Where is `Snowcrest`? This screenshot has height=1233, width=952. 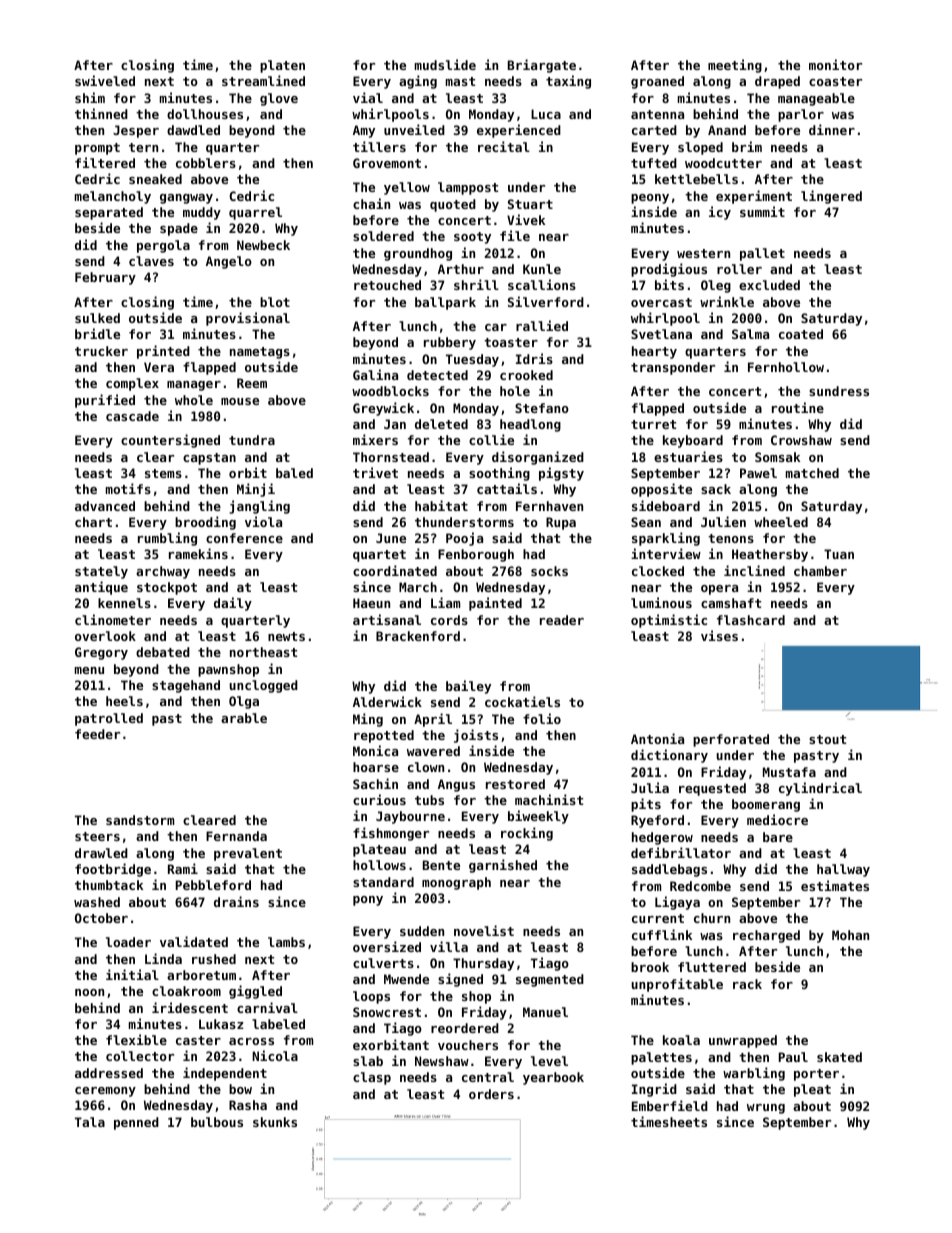 Snowcrest is located at coordinates (387, 1012).
